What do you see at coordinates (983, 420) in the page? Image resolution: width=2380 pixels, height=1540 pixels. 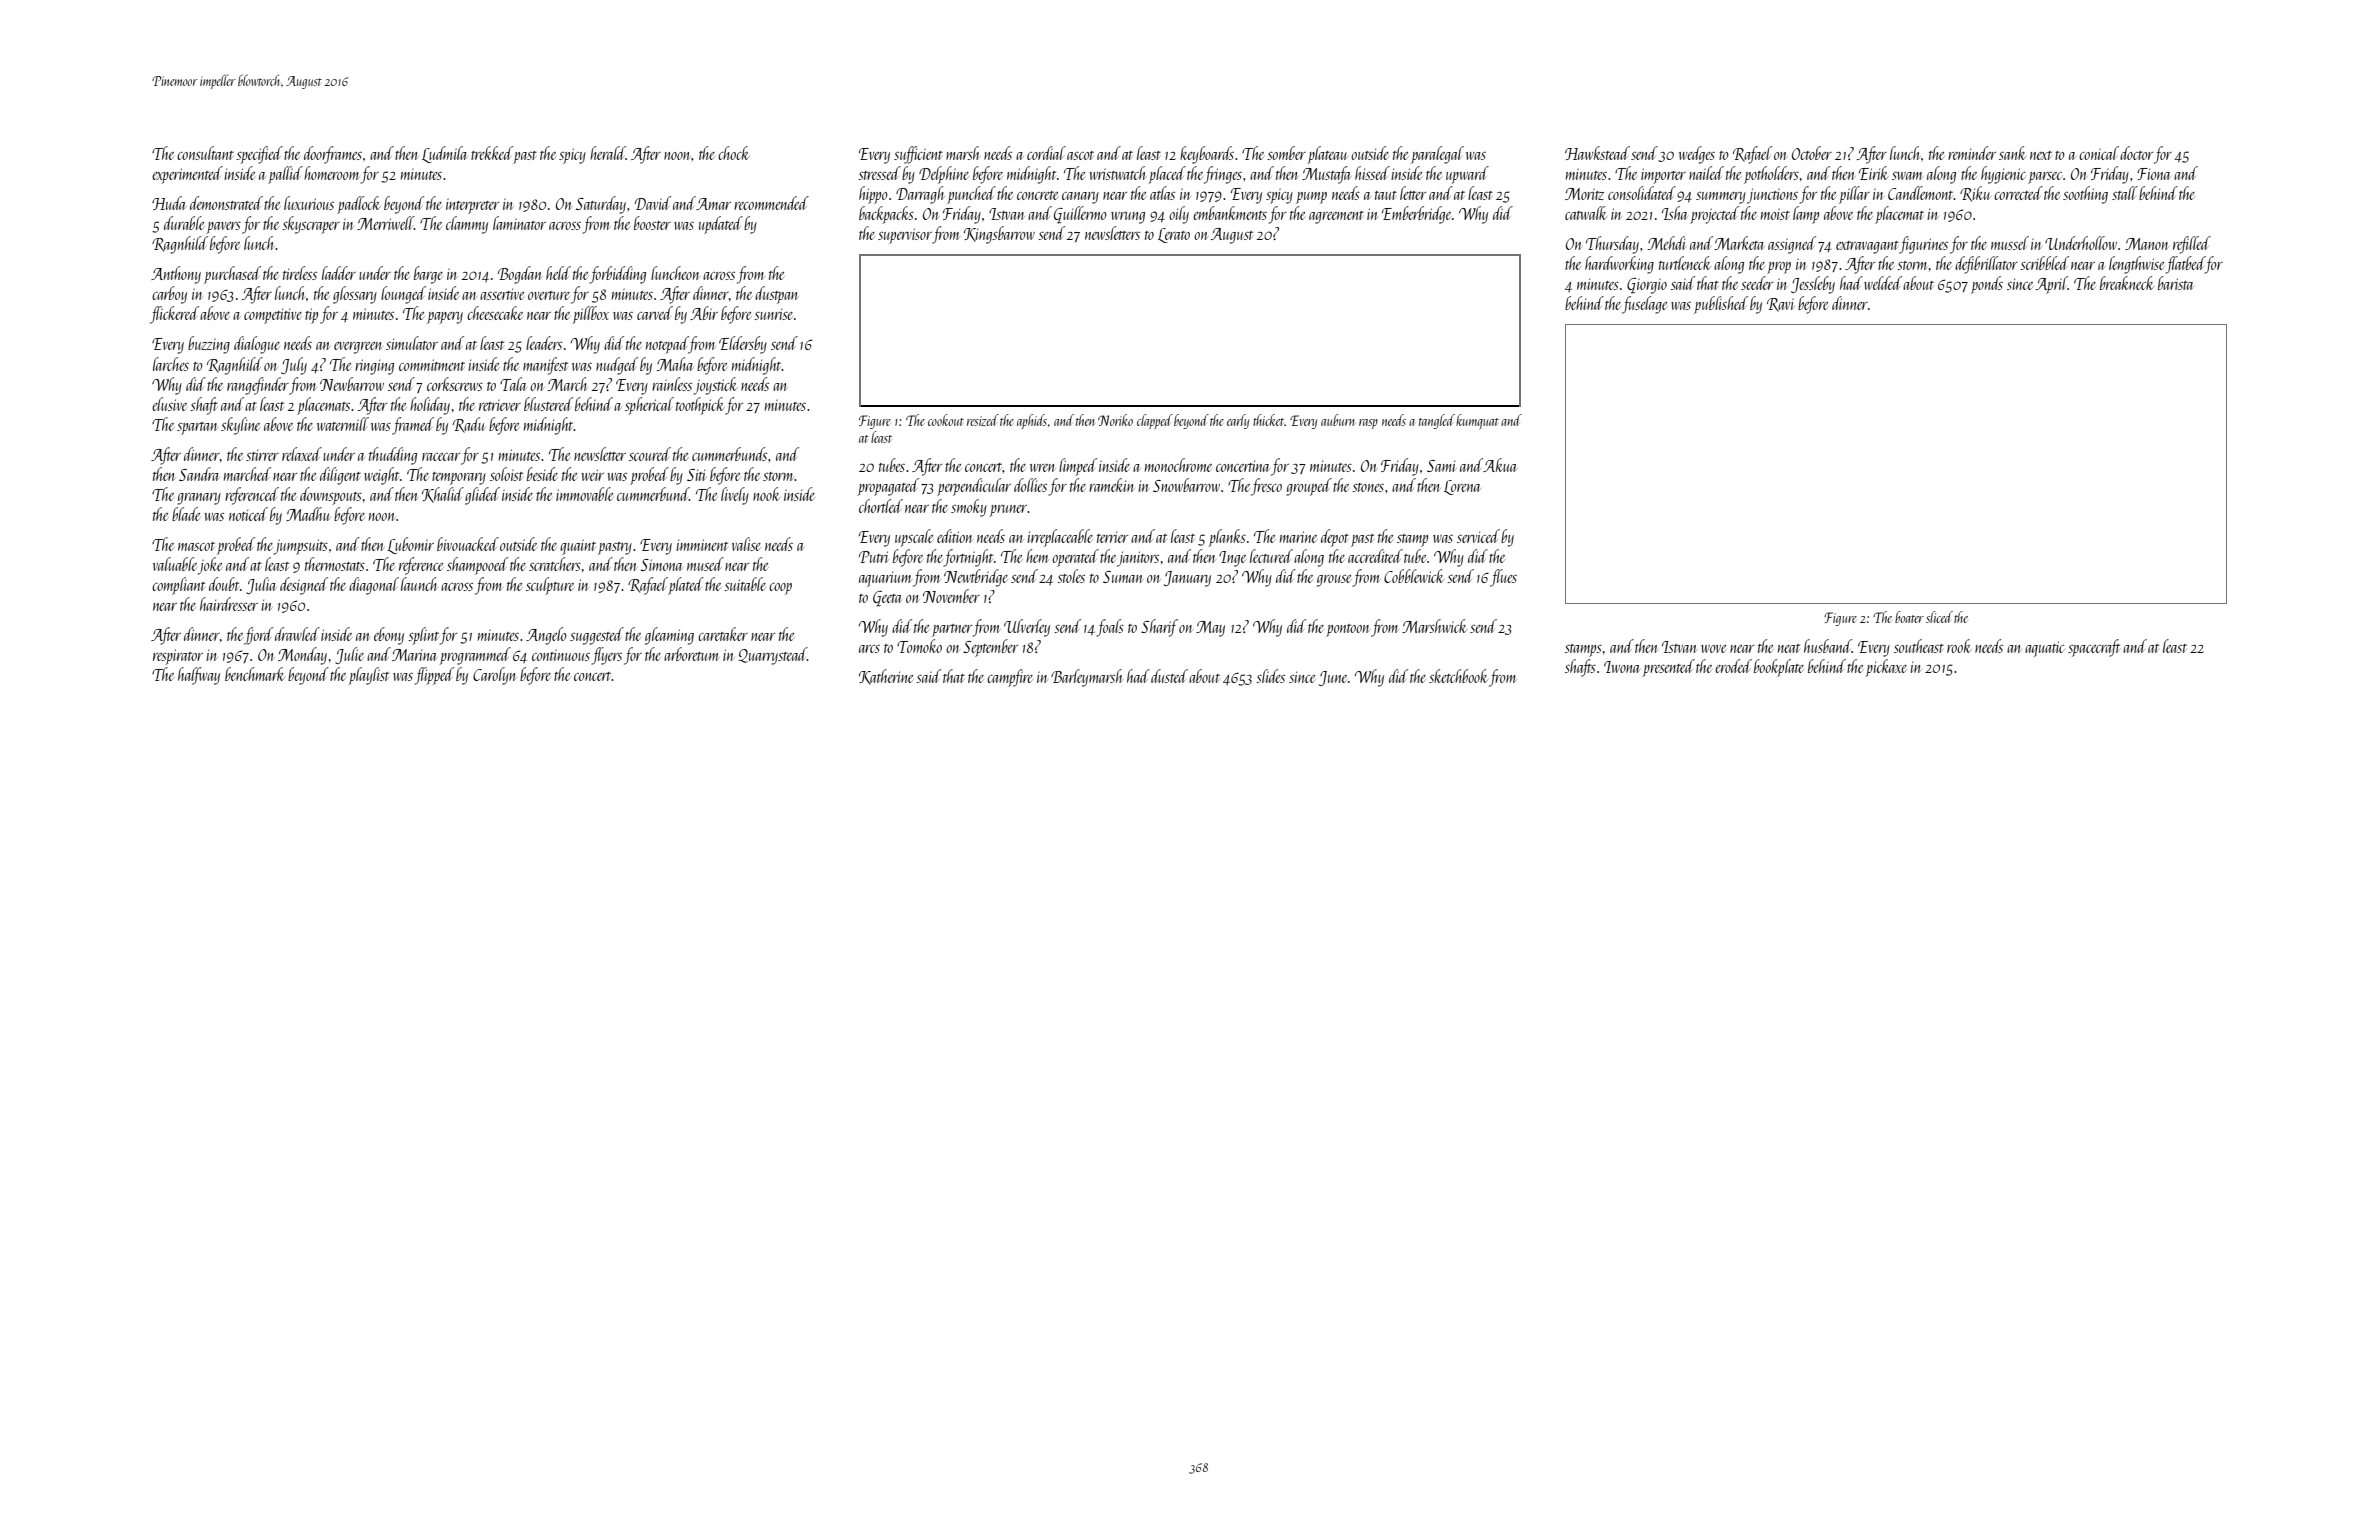 I see `resized` at bounding box center [983, 420].
